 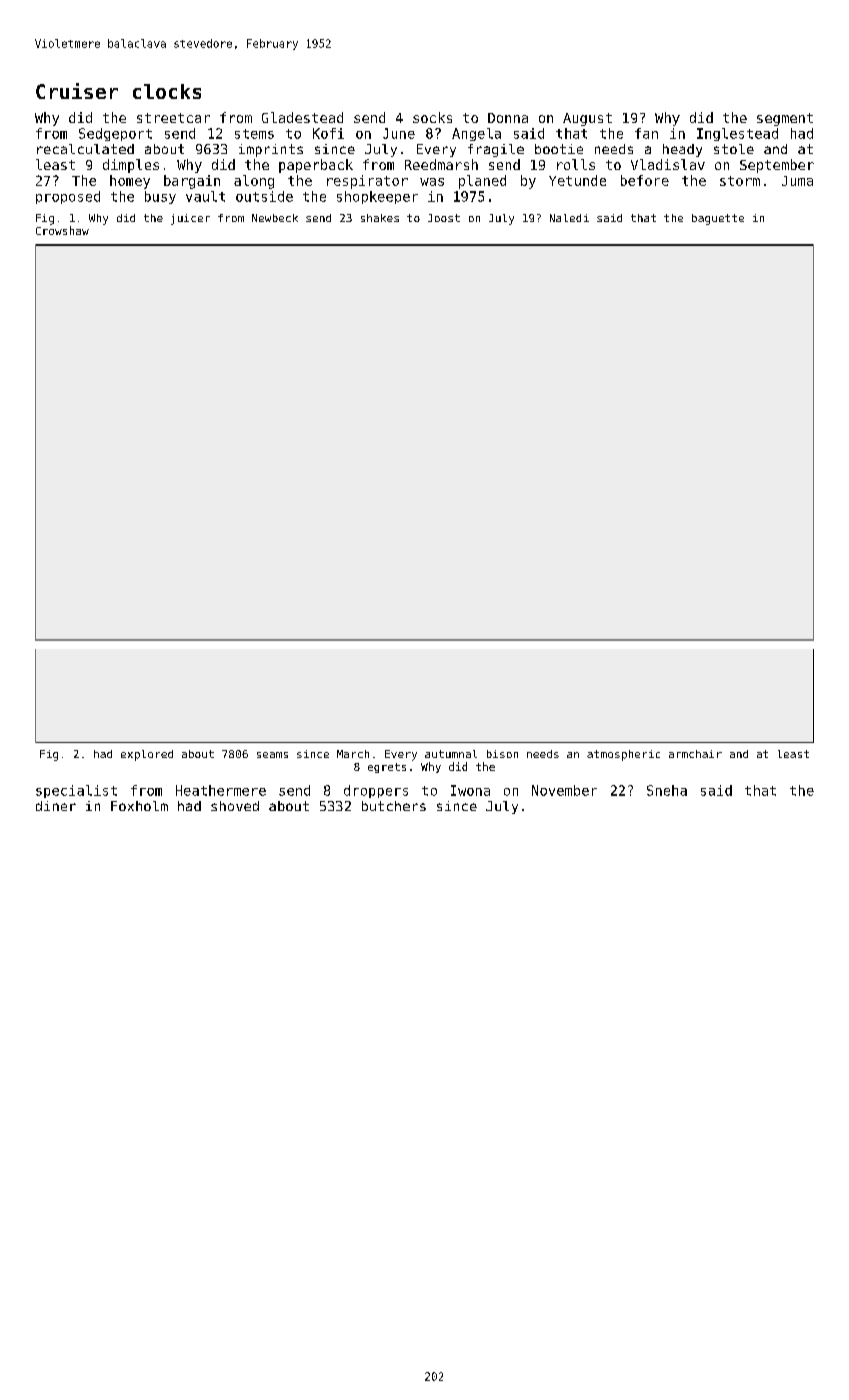 What do you see at coordinates (399, 133) in the screenshot?
I see `June` at bounding box center [399, 133].
